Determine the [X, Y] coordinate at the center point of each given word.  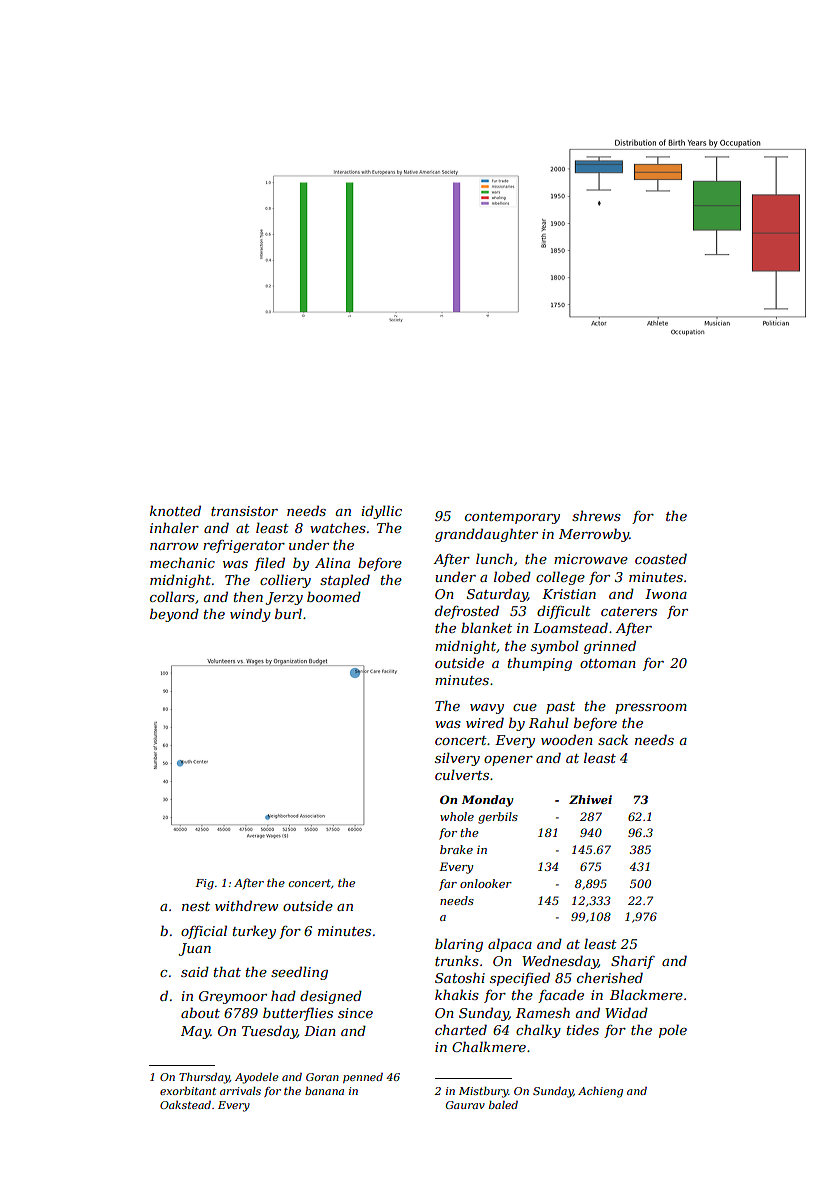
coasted [661, 558]
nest [196, 906]
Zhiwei [590, 799]
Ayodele [257, 1078]
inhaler [174, 527]
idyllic [381, 512]
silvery [457, 759]
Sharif [633, 962]
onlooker [486, 883]
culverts [462, 774]
